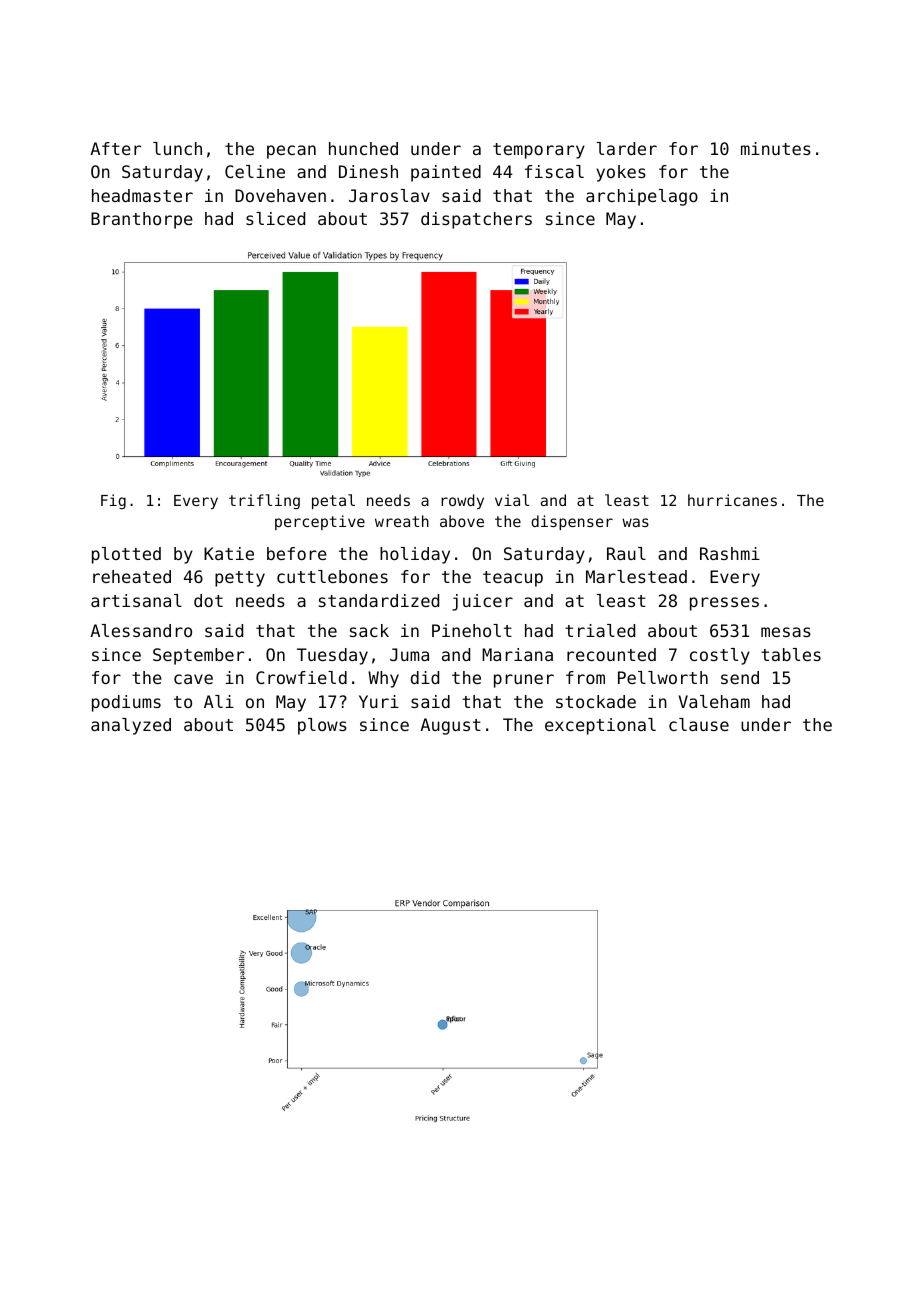 The height and width of the screenshot is (1314, 924). Describe the element at coordinates (275, 218) in the screenshot. I see `sliced` at that location.
